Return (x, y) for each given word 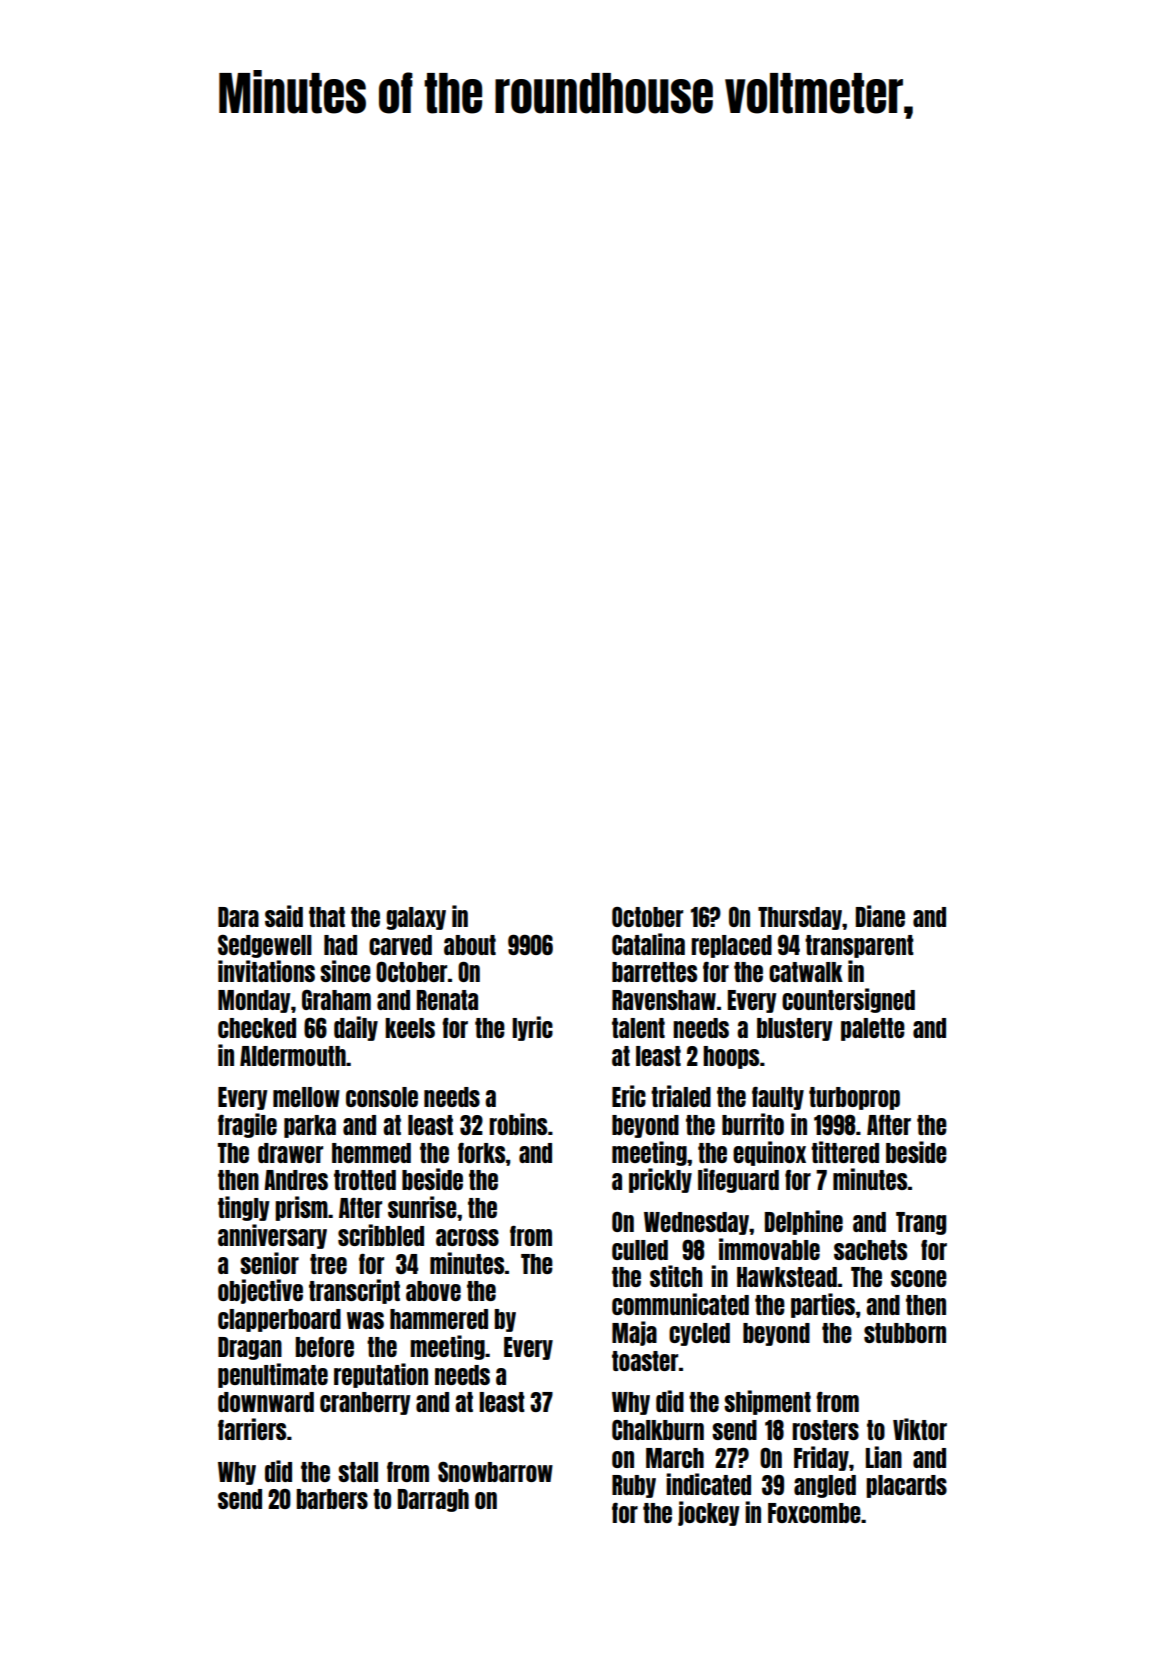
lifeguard (738, 1180)
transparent (859, 946)
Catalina (648, 944)
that (327, 917)
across (467, 1237)
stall (358, 1472)
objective (260, 1291)
